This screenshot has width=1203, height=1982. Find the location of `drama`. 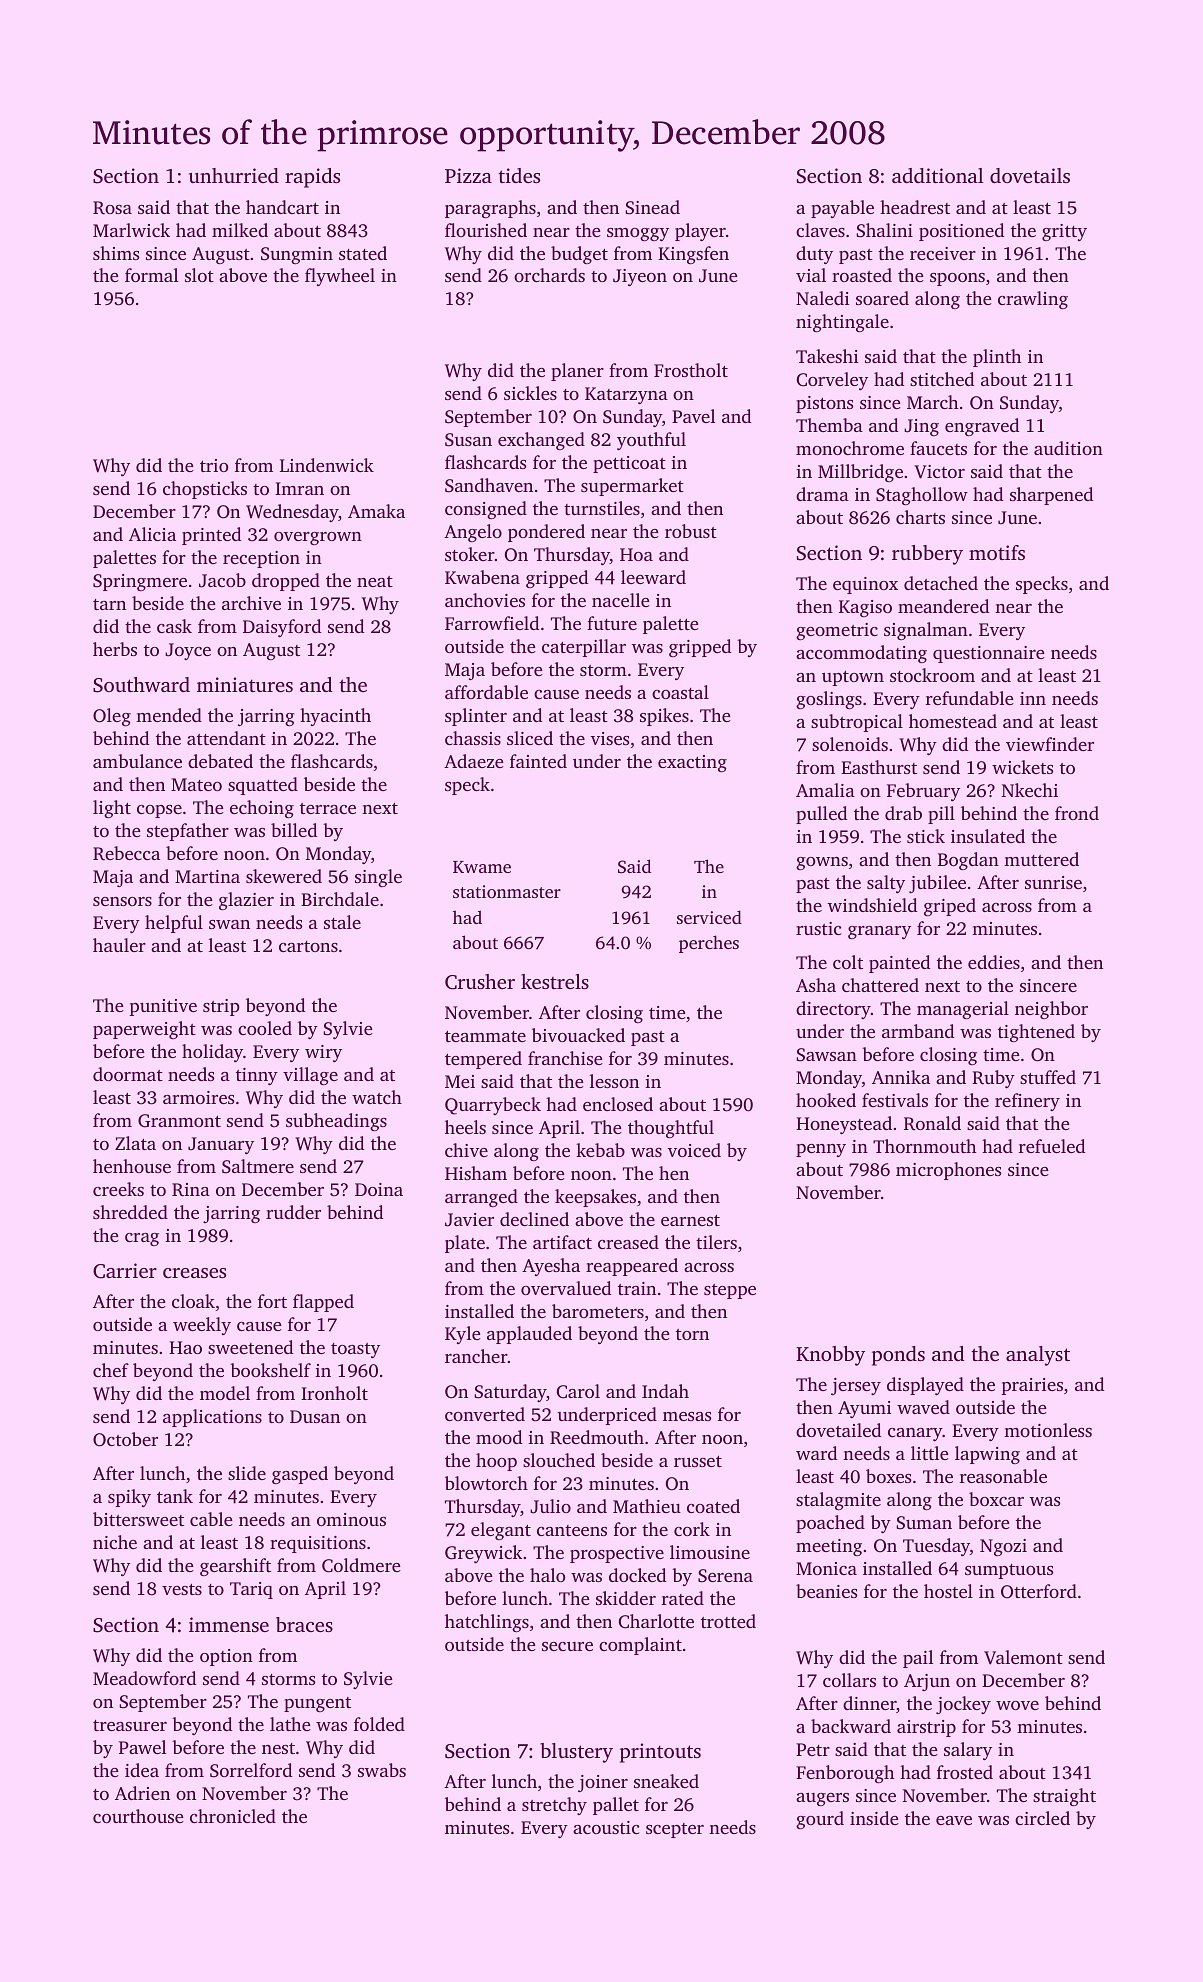

drama is located at coordinates (822, 494).
